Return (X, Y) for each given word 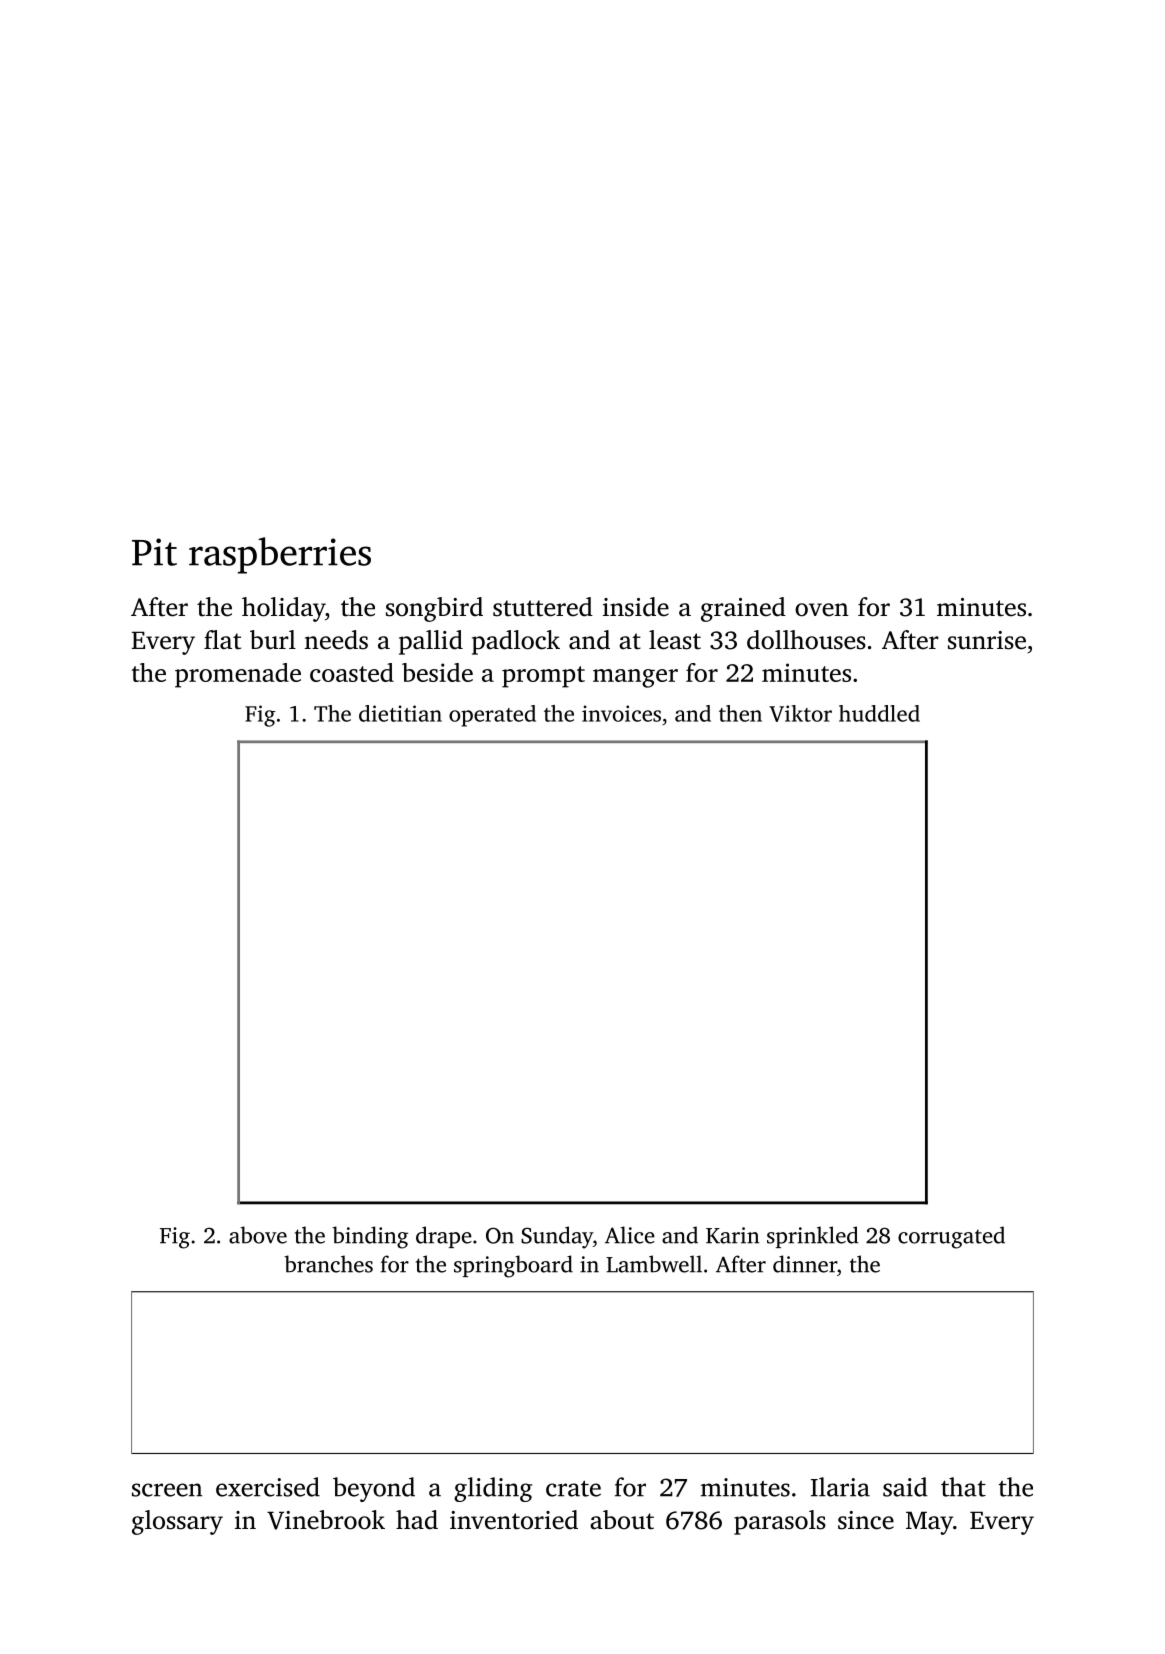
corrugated (951, 1237)
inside (636, 607)
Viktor (800, 713)
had (417, 1520)
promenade (238, 675)
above (258, 1235)
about (622, 1520)
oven (822, 610)
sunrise (987, 640)
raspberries (280, 555)
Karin (732, 1235)
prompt (543, 677)
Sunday (557, 1237)
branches (328, 1264)
